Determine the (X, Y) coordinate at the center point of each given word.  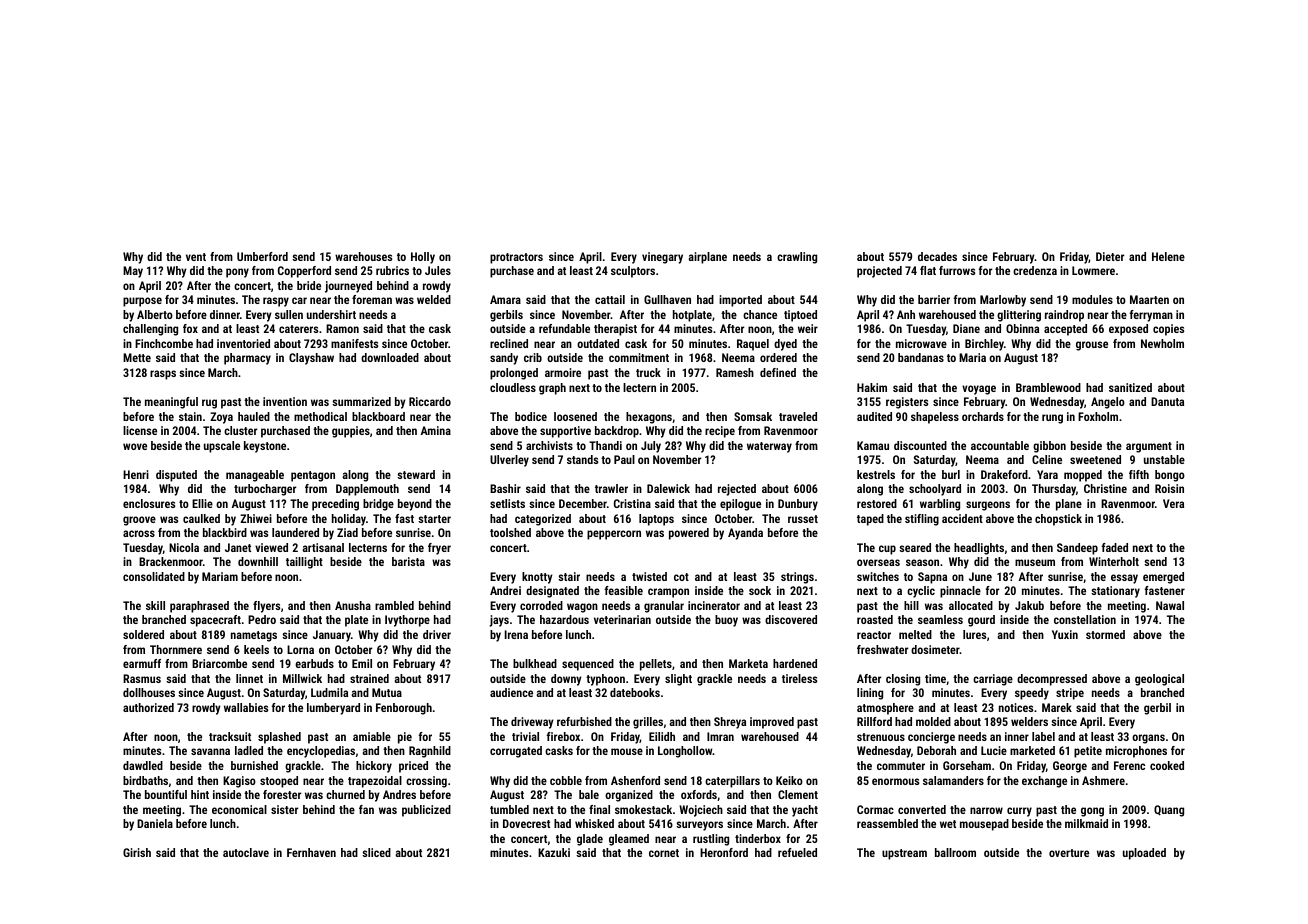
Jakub (1029, 605)
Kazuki (554, 852)
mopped (1083, 476)
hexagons (649, 418)
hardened (795, 663)
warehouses (363, 256)
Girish (137, 852)
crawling (797, 258)
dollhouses (149, 692)
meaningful (171, 403)
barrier (934, 299)
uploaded (1144, 854)
